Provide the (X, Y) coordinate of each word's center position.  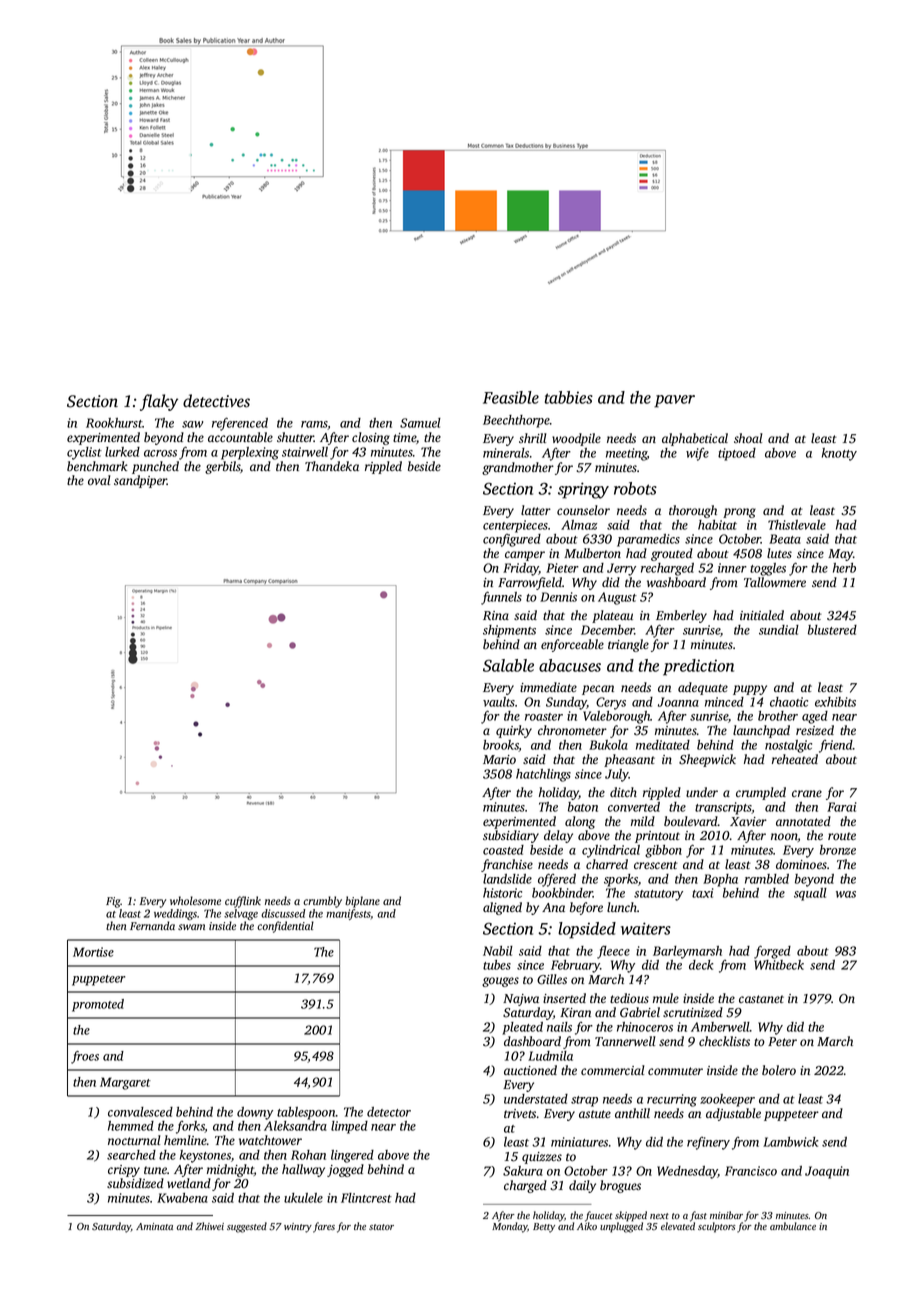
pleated (522, 1028)
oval (99, 480)
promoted (98, 1005)
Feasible (511, 397)
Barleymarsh (687, 952)
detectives (216, 401)
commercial (613, 1070)
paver (674, 401)
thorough (693, 511)
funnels (501, 598)
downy (255, 1113)
